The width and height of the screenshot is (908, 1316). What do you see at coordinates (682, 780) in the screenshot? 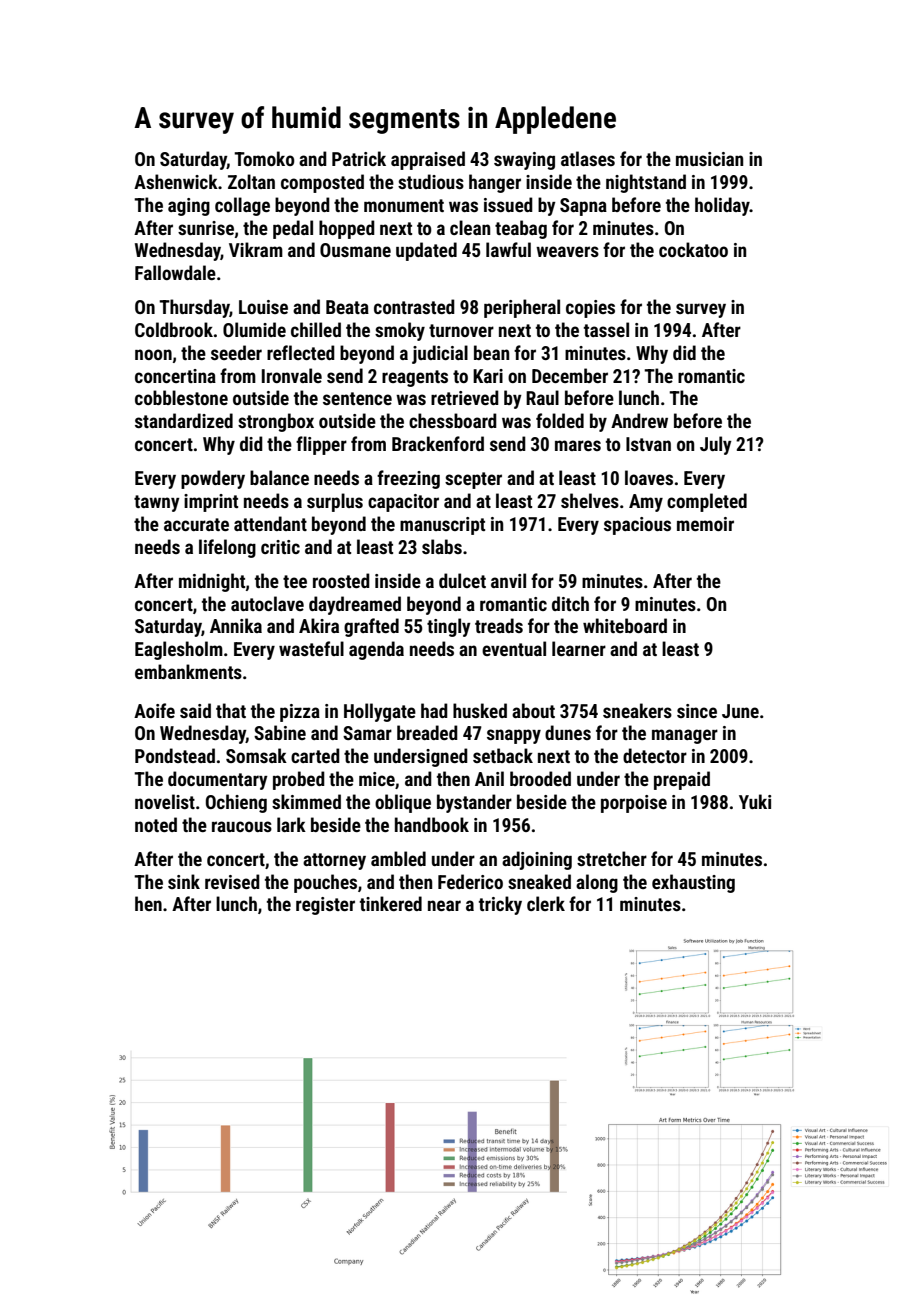
I see `prepaid` at bounding box center [682, 780].
